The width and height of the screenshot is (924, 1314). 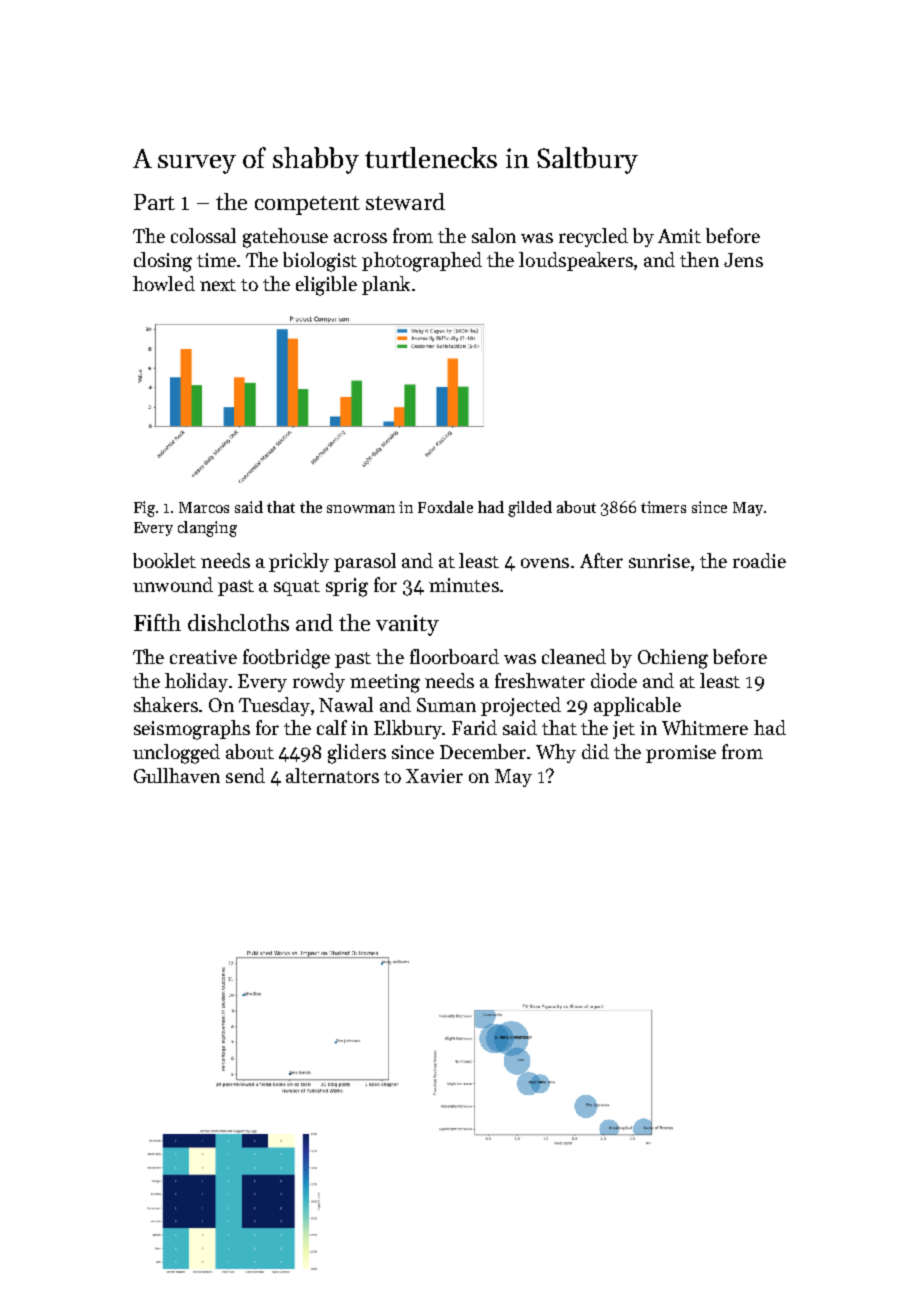 I want to click on Jens, so click(x=743, y=260).
